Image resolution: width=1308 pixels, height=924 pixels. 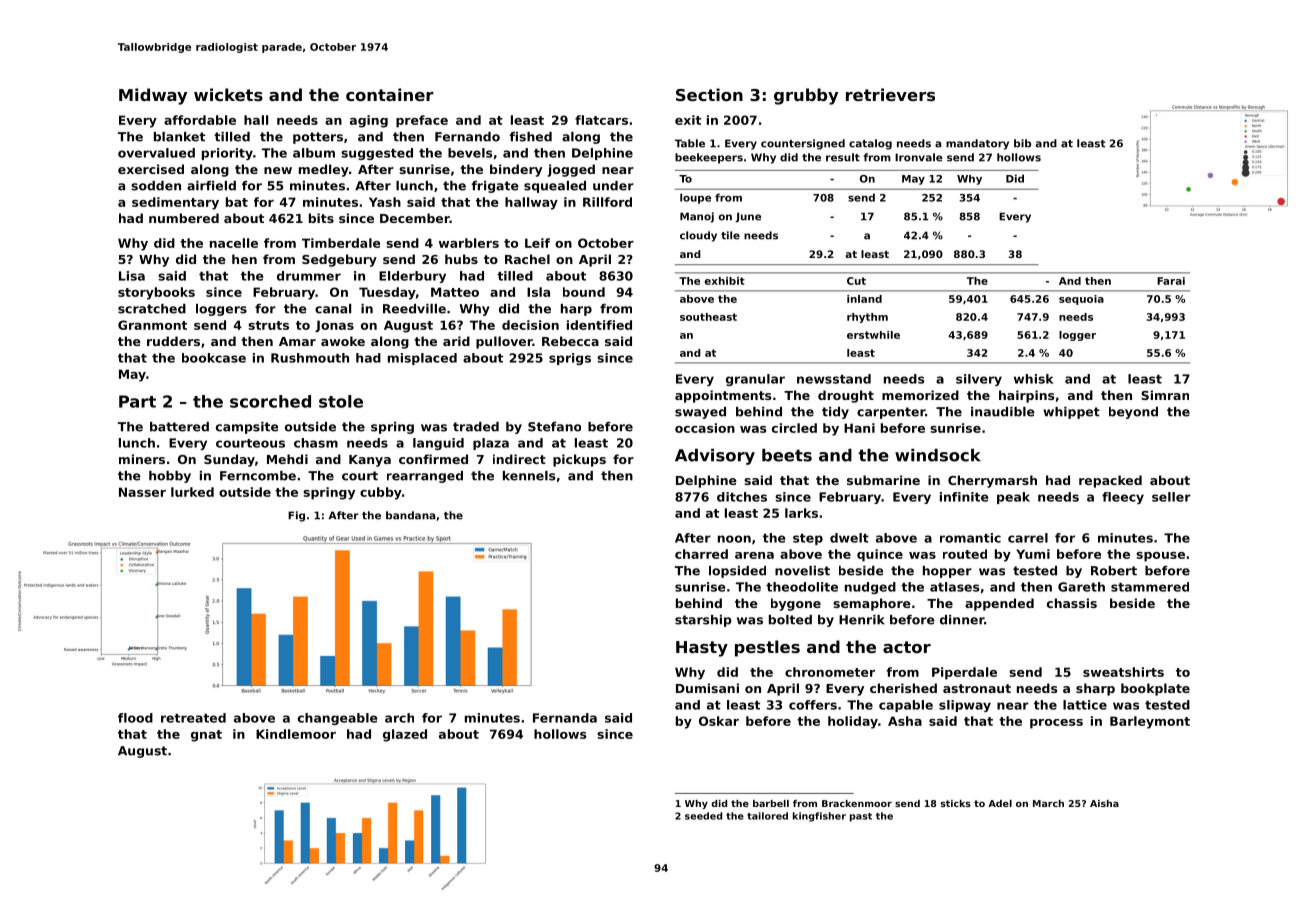 I want to click on stammered, so click(x=1150, y=587).
